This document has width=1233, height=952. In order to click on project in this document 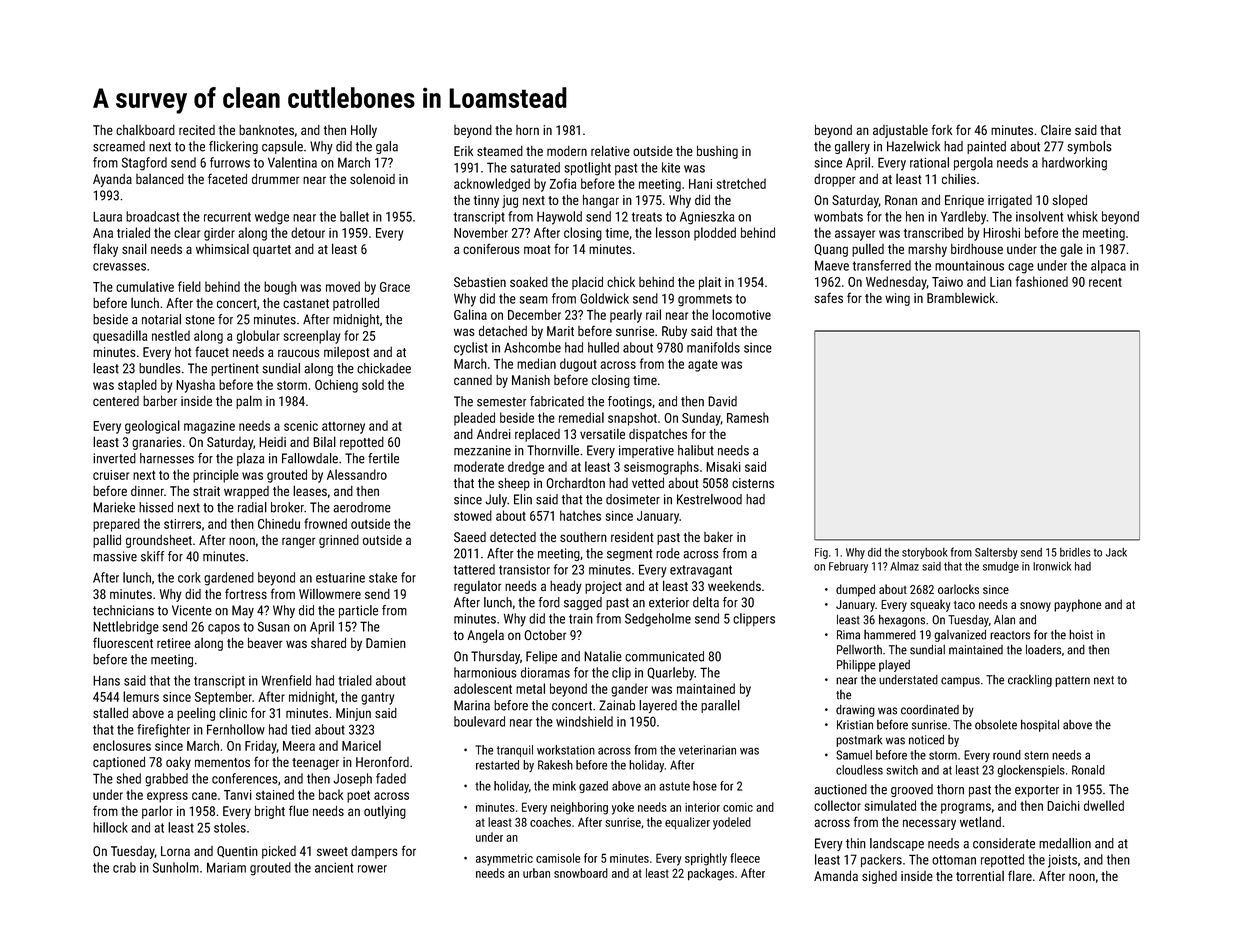, I will do `click(603, 587)`.
